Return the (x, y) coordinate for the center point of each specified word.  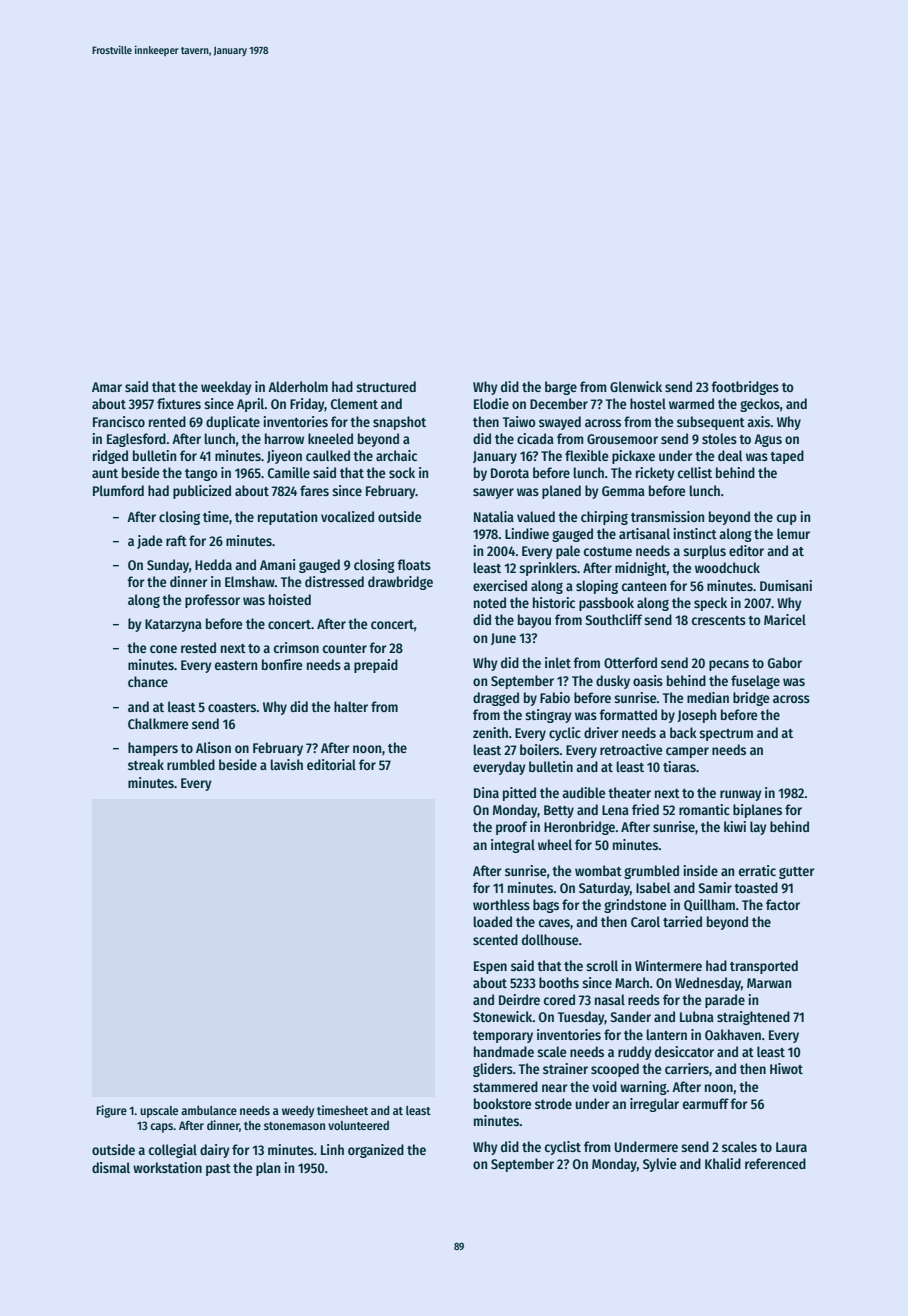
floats (414, 564)
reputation (287, 518)
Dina (486, 792)
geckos (760, 405)
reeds (644, 999)
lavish (286, 764)
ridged (110, 457)
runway (741, 795)
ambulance (209, 1110)
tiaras (679, 766)
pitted (519, 794)
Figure (111, 1111)
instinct (695, 533)
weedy (298, 1112)
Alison (213, 747)
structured (386, 386)
